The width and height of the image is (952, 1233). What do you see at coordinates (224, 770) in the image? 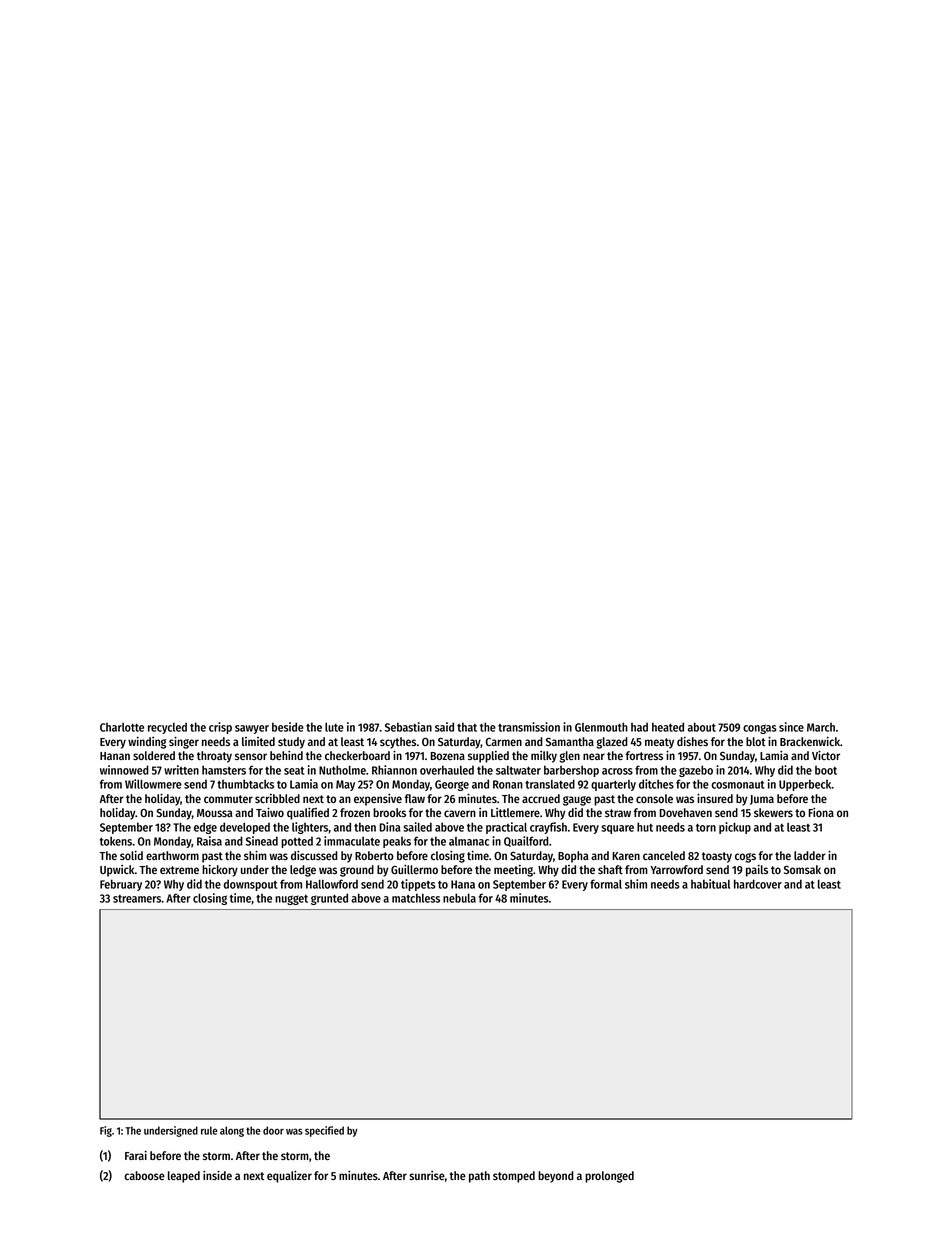
I see `hamsters` at bounding box center [224, 770].
